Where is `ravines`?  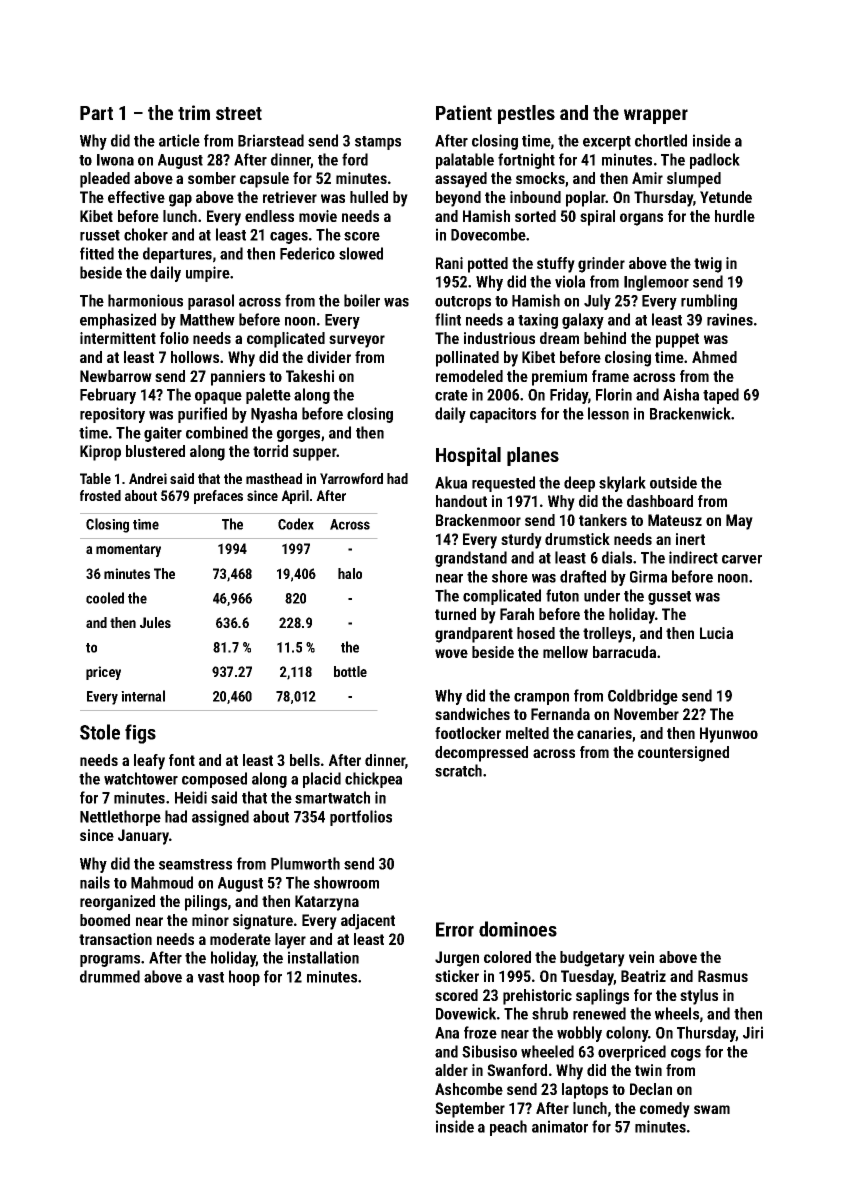 ravines is located at coordinates (730, 319).
